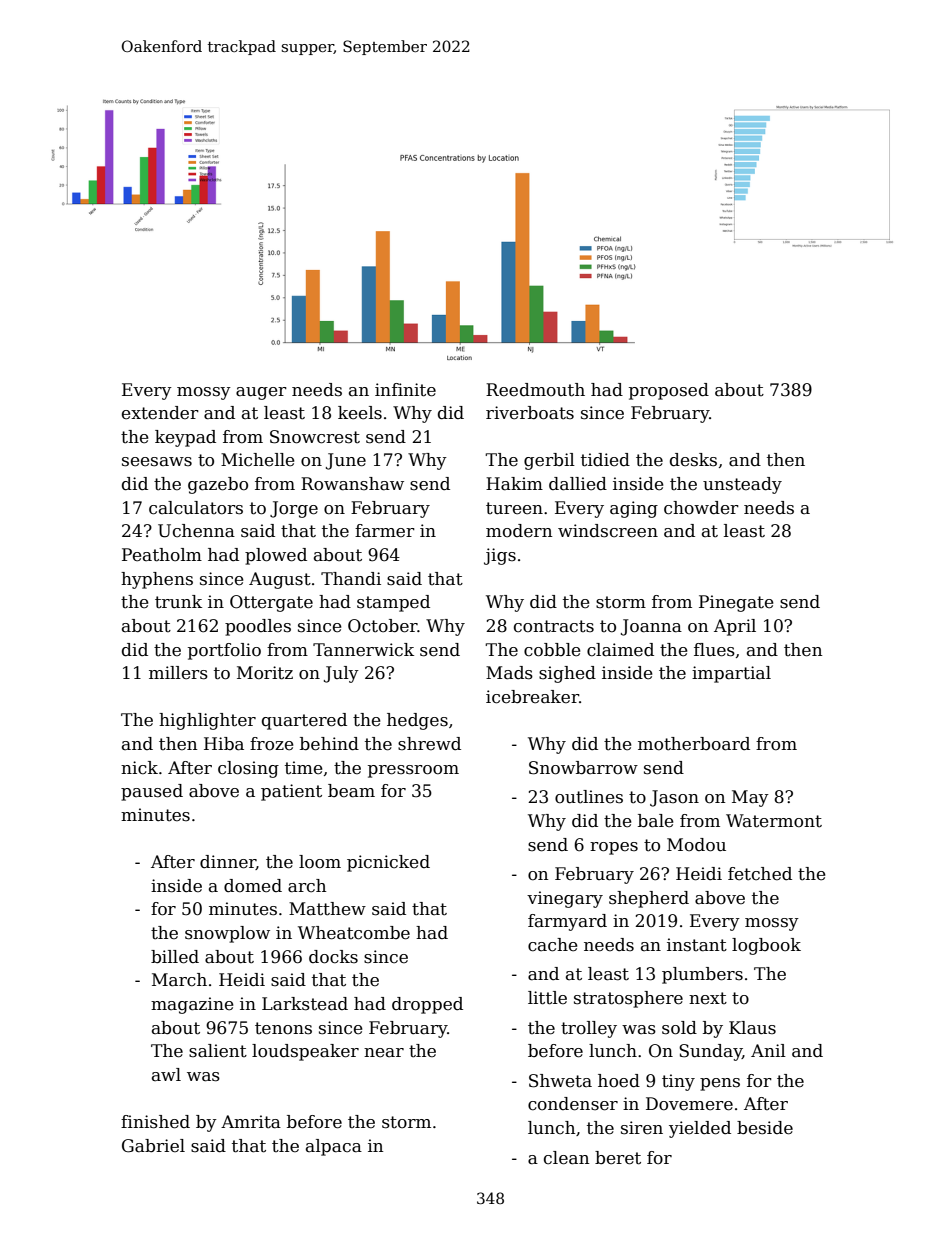 This screenshot has width=952, height=1233. I want to click on billed, so click(175, 957).
